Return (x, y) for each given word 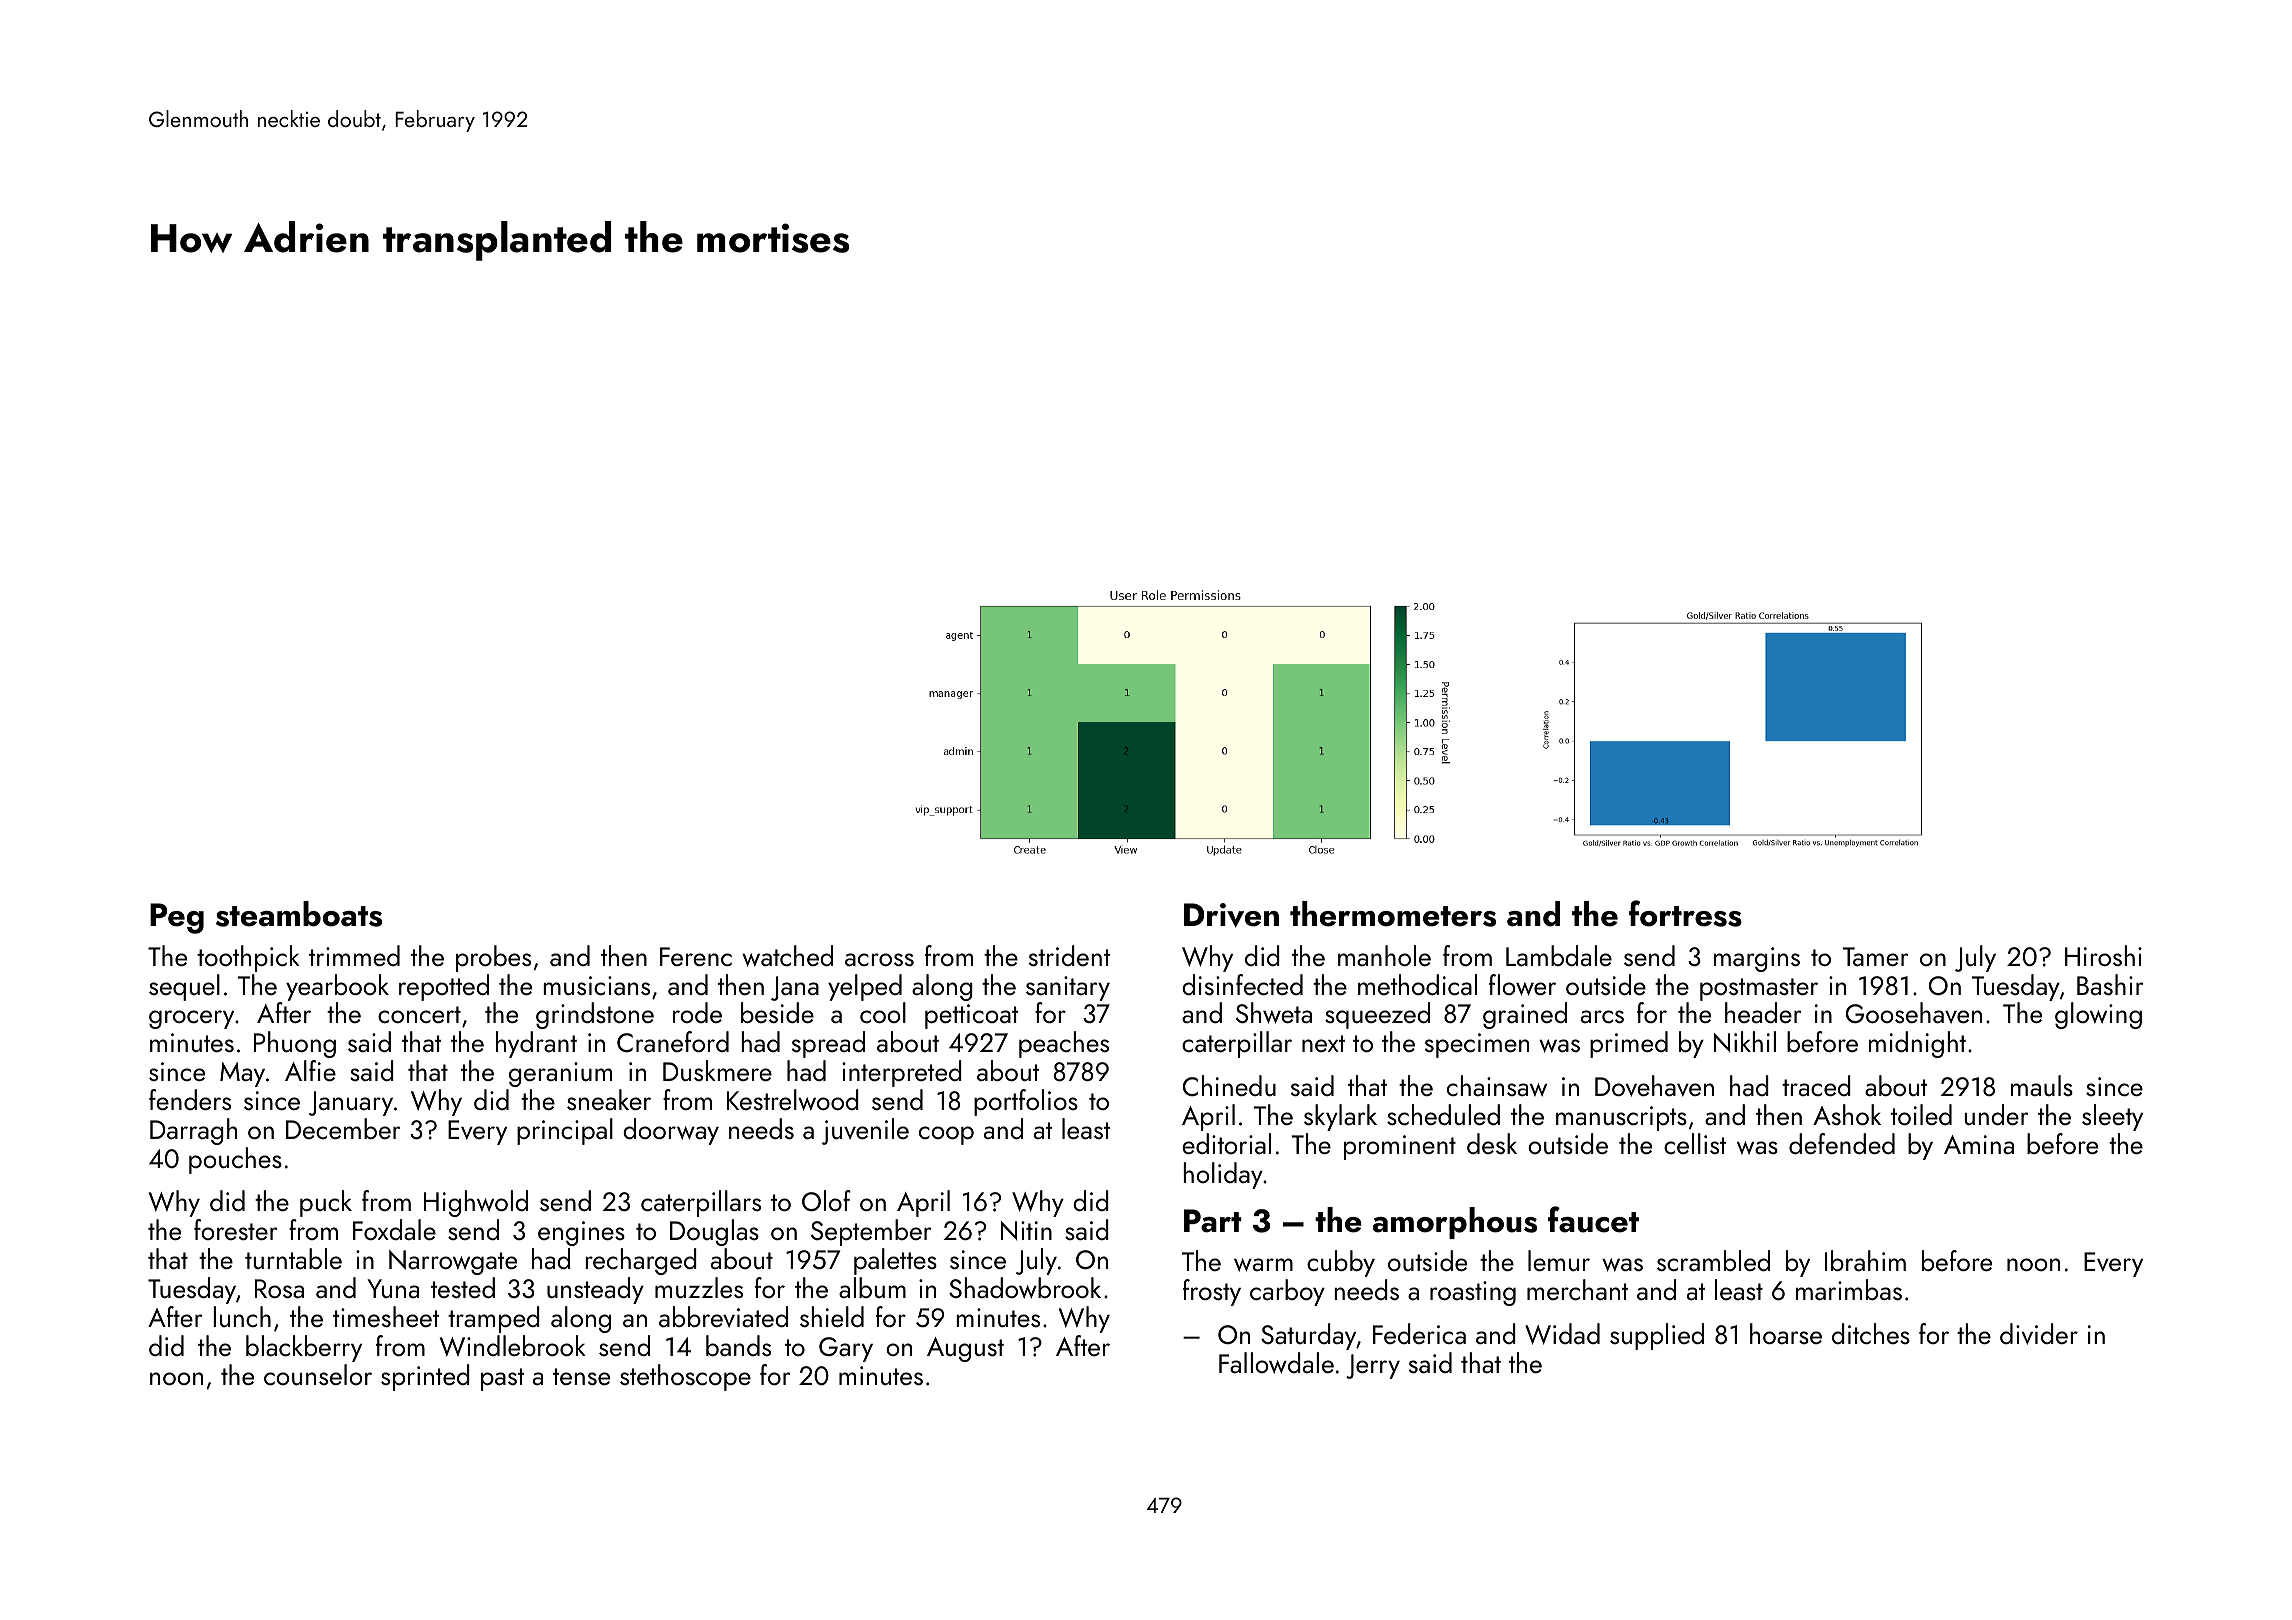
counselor (318, 1374)
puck (326, 1203)
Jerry (1373, 1366)
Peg (177, 918)
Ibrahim (1865, 1260)
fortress (1685, 913)
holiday (1223, 1175)
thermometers (1393, 914)
